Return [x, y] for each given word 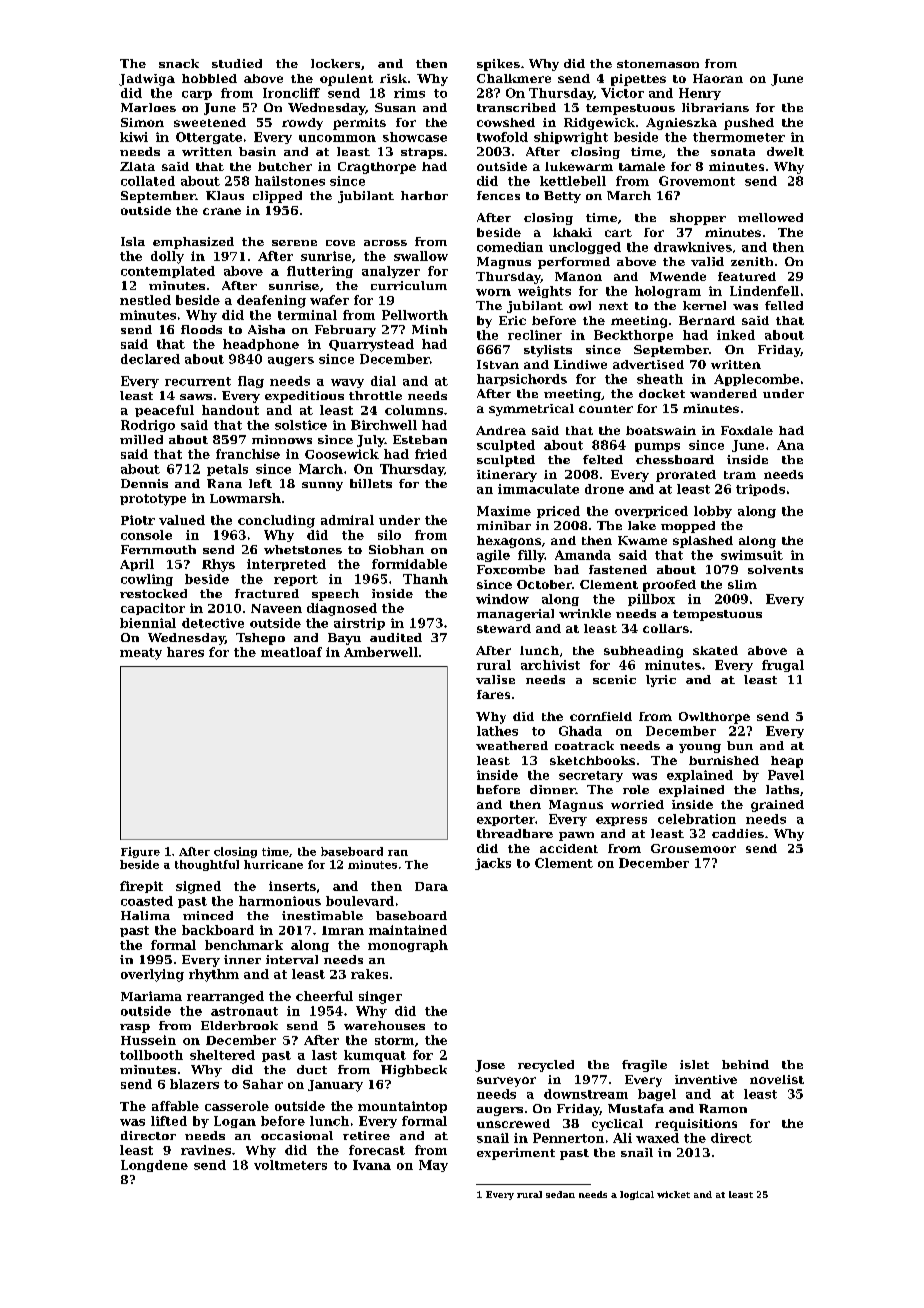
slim [742, 584]
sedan [560, 1194]
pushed [749, 124]
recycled [546, 1066]
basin [257, 151]
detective [213, 623]
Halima [145, 915]
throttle [375, 395]
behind [745, 1064]
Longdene [154, 1166]
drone [604, 489]
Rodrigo [148, 426]
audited [396, 637]
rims [409, 93]
